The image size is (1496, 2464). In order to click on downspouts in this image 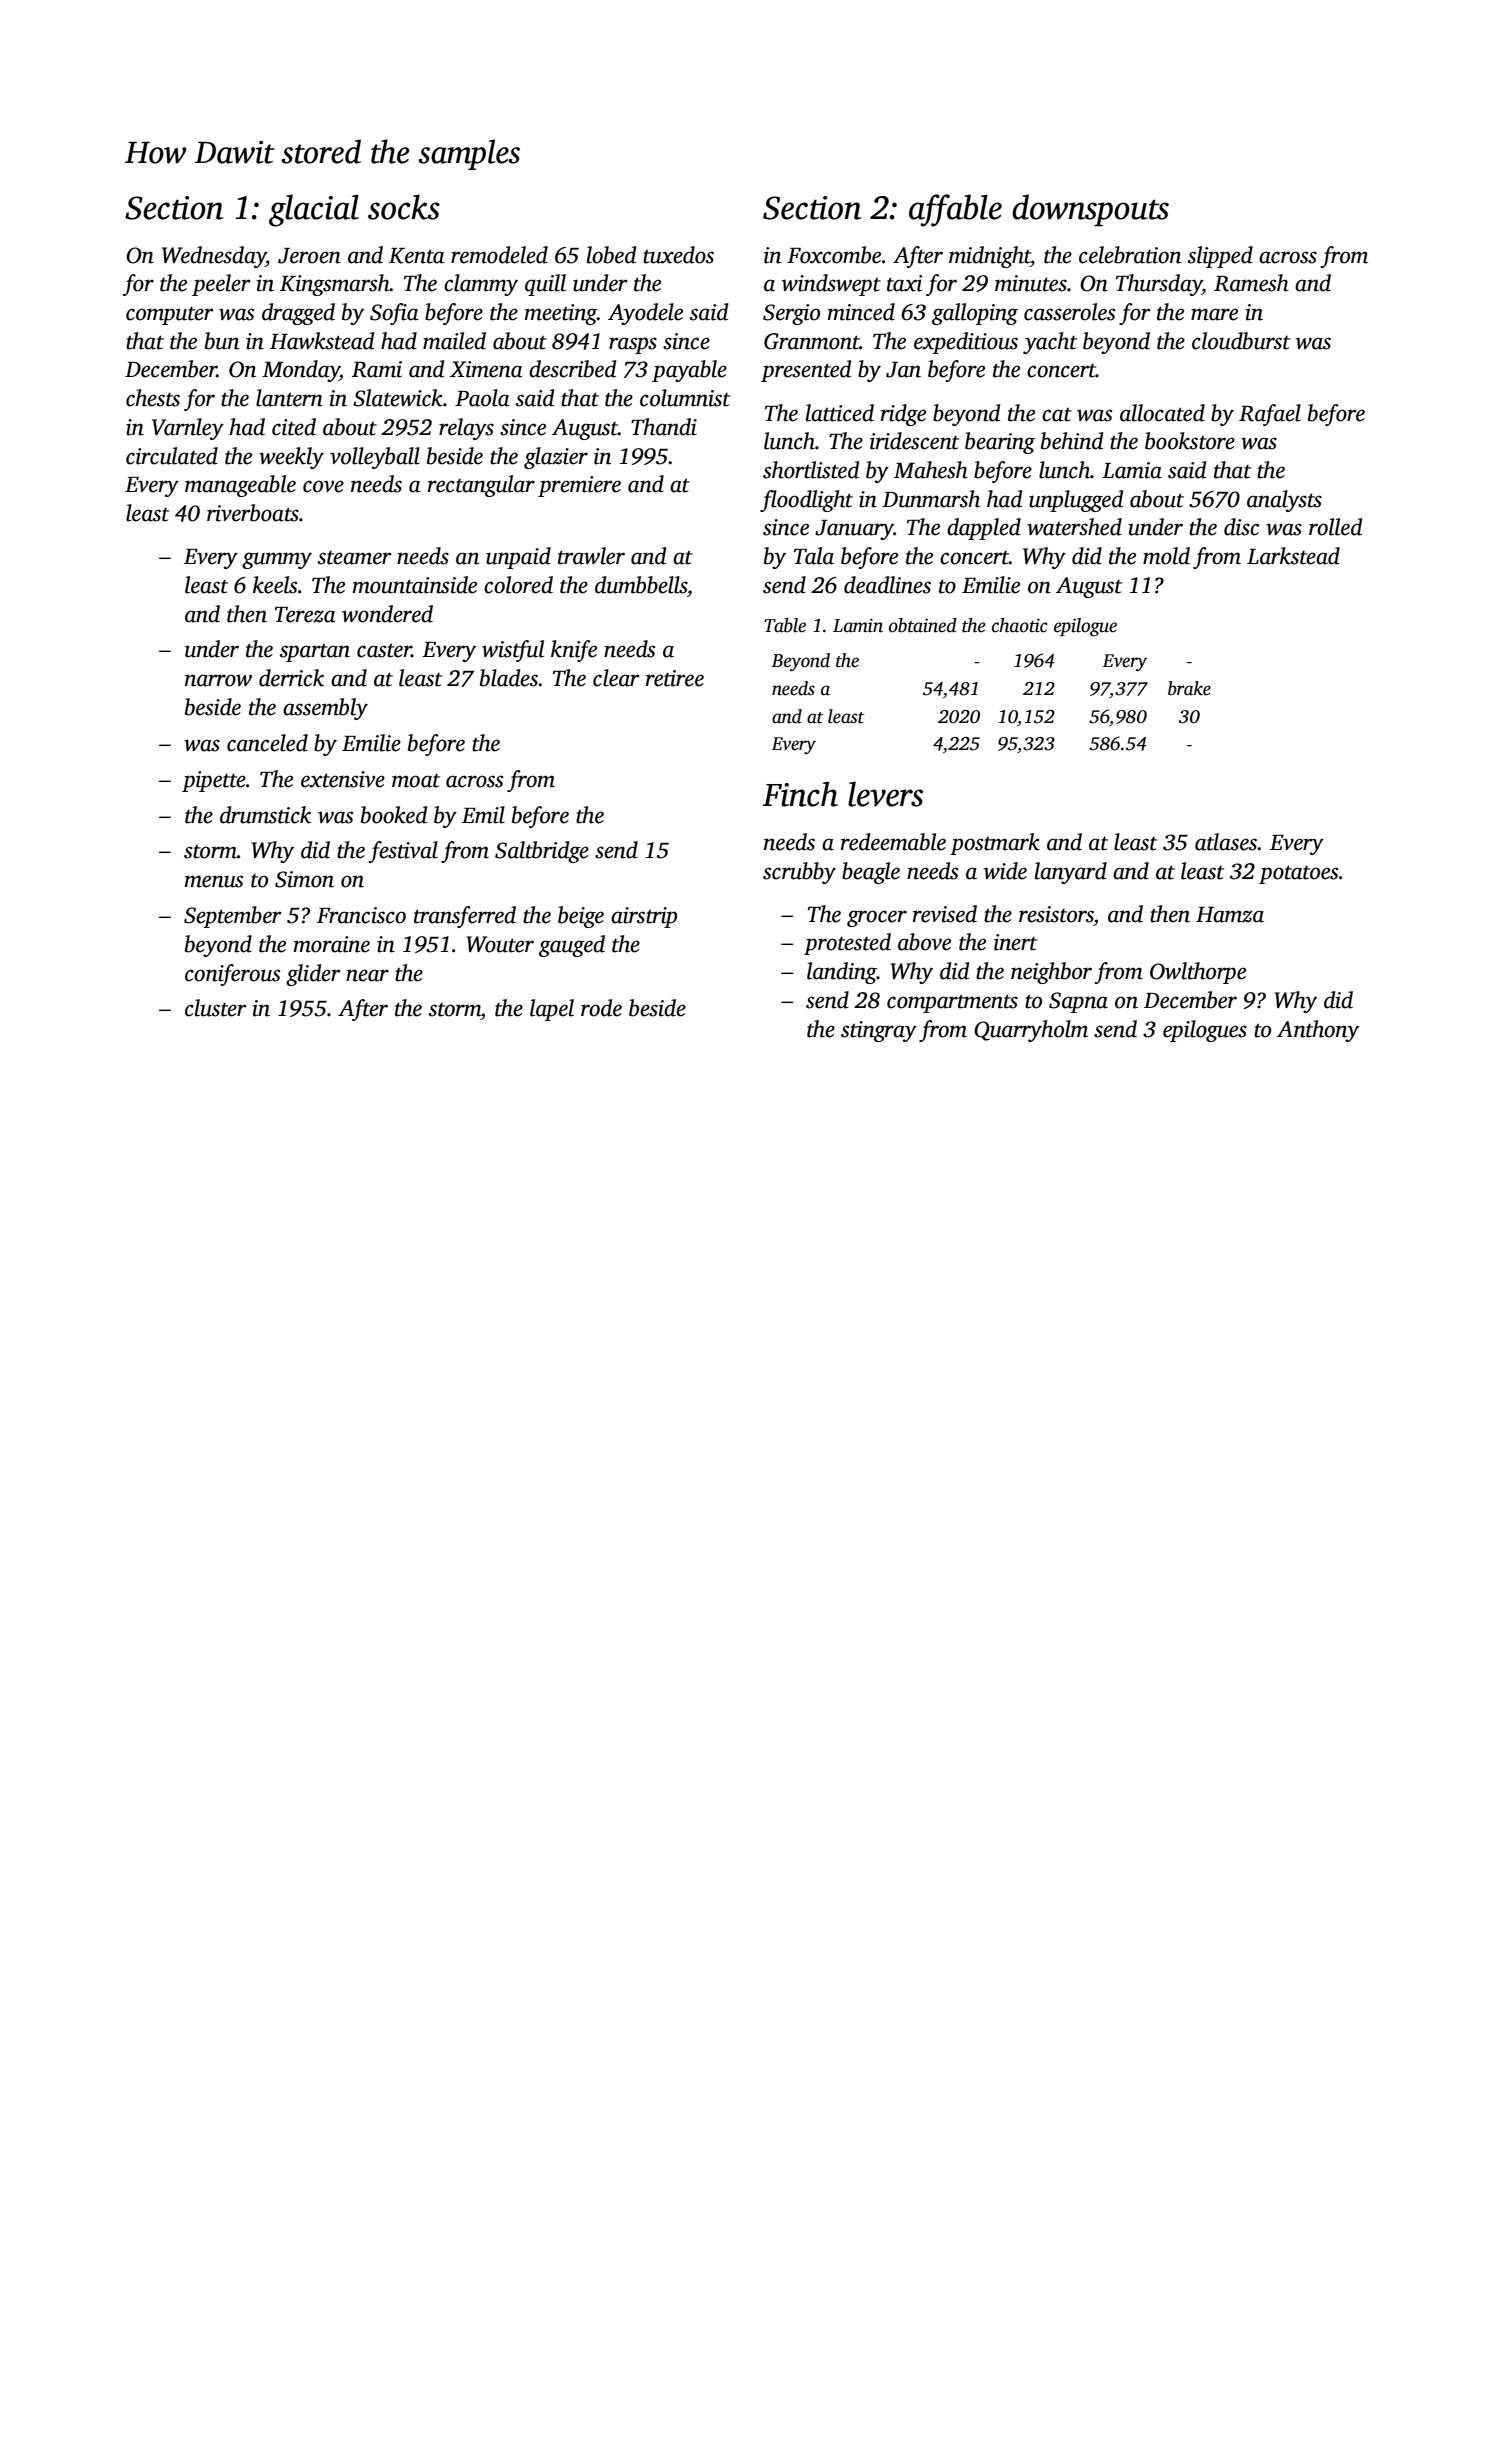, I will do `click(1090, 210)`.
